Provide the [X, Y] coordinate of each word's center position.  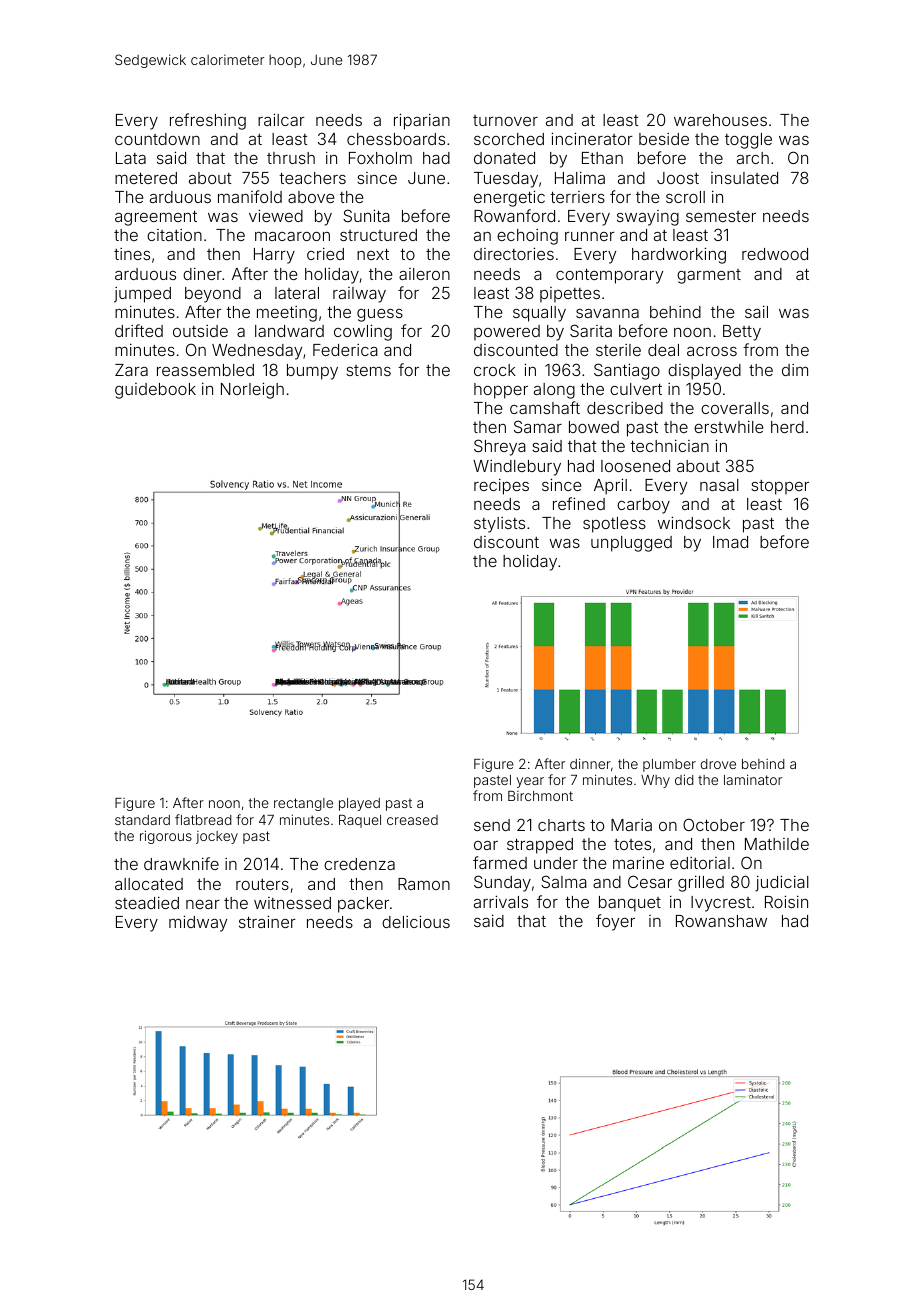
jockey [217, 837]
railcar [281, 119]
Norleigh [252, 390]
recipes [501, 487]
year [530, 782]
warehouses [720, 120]
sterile [618, 350]
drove [718, 764]
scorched [509, 139]
